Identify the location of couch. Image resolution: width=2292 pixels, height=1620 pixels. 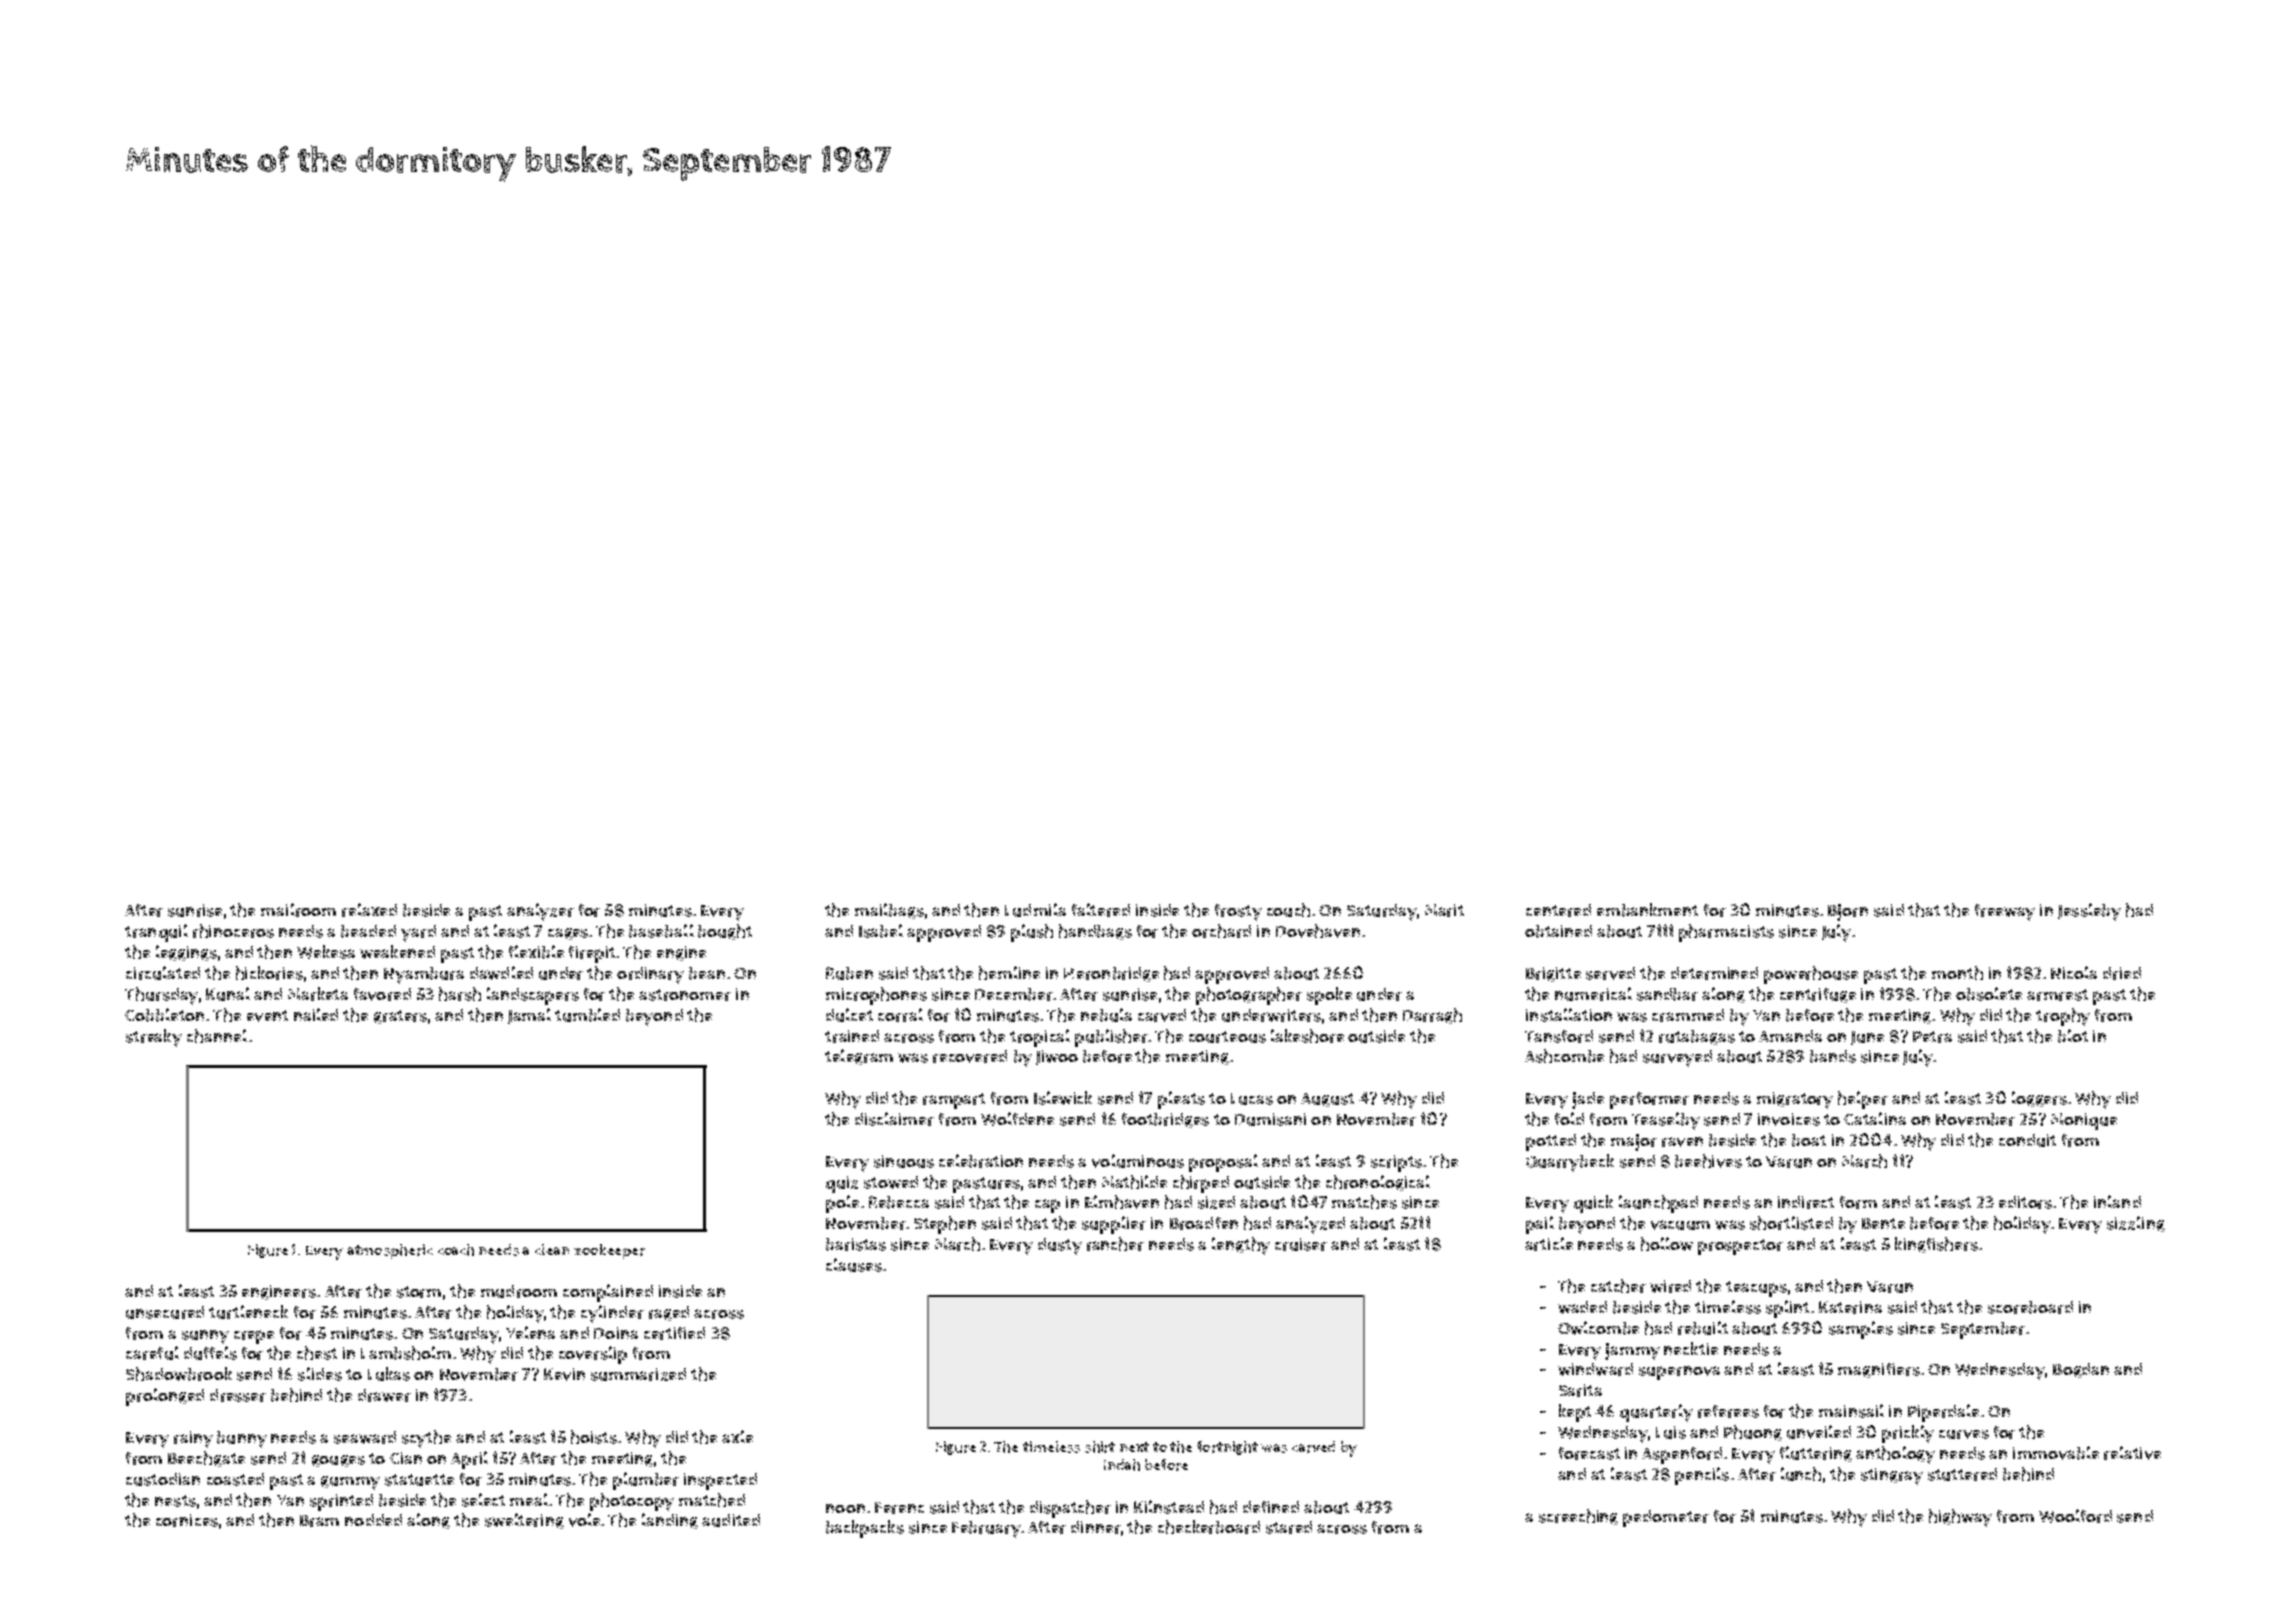
(1288, 910).
